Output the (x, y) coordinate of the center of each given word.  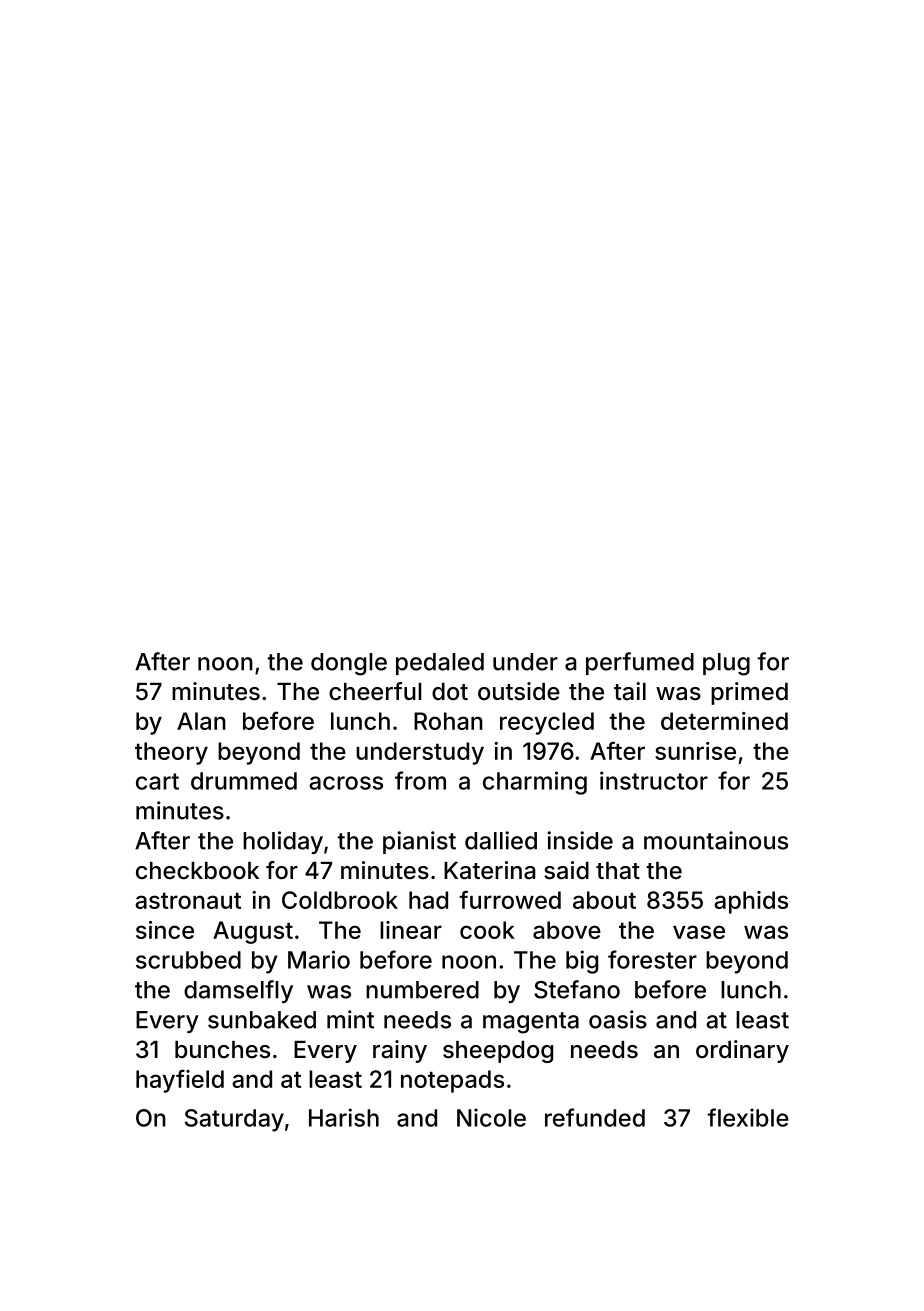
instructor (654, 780)
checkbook (197, 871)
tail (630, 691)
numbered (422, 990)
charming (535, 783)
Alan (201, 721)
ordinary (742, 1051)
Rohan (448, 721)
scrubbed (188, 960)
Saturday (234, 1120)
